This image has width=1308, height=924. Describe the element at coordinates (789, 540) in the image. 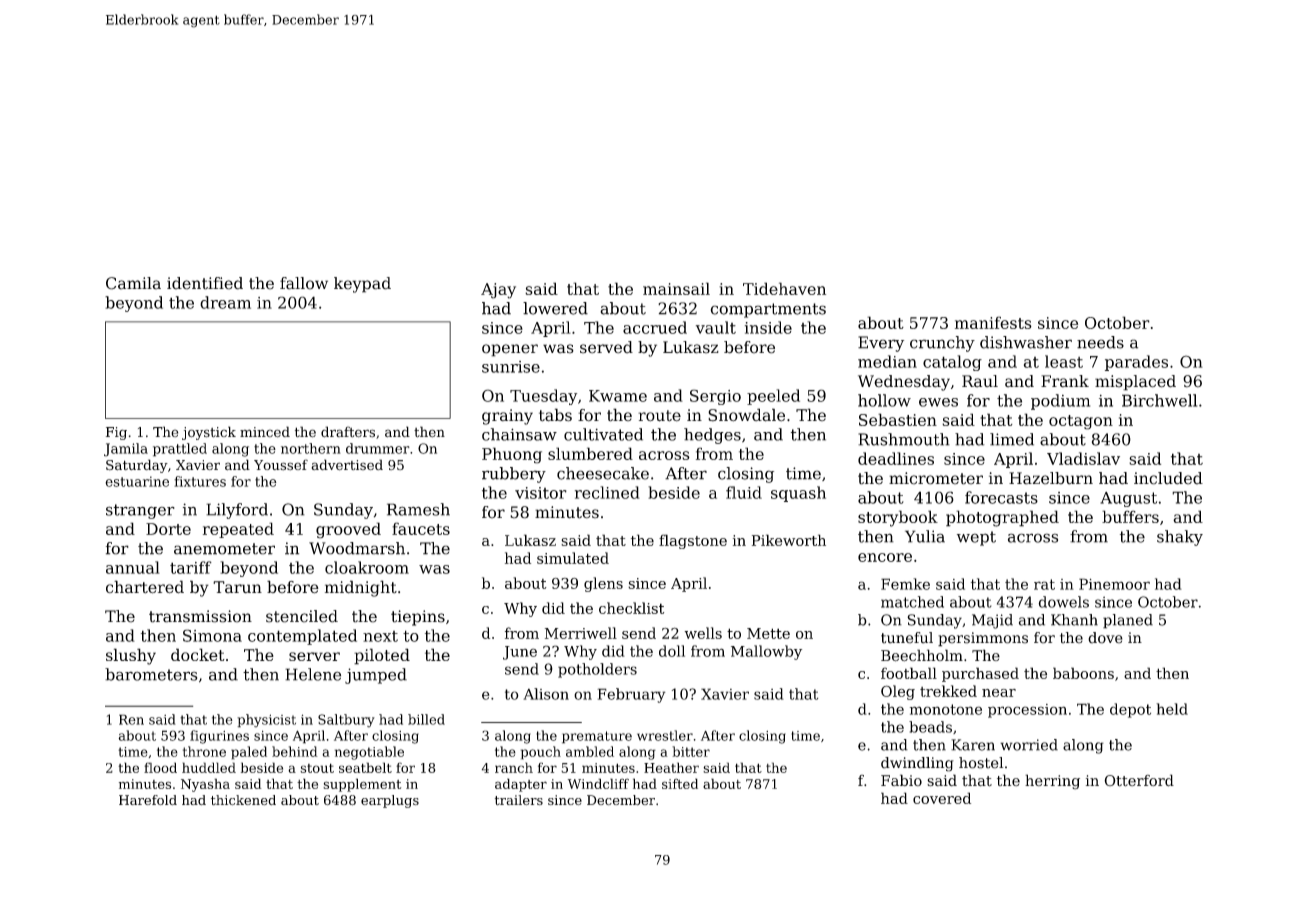

I see `Pikeworth` at that location.
